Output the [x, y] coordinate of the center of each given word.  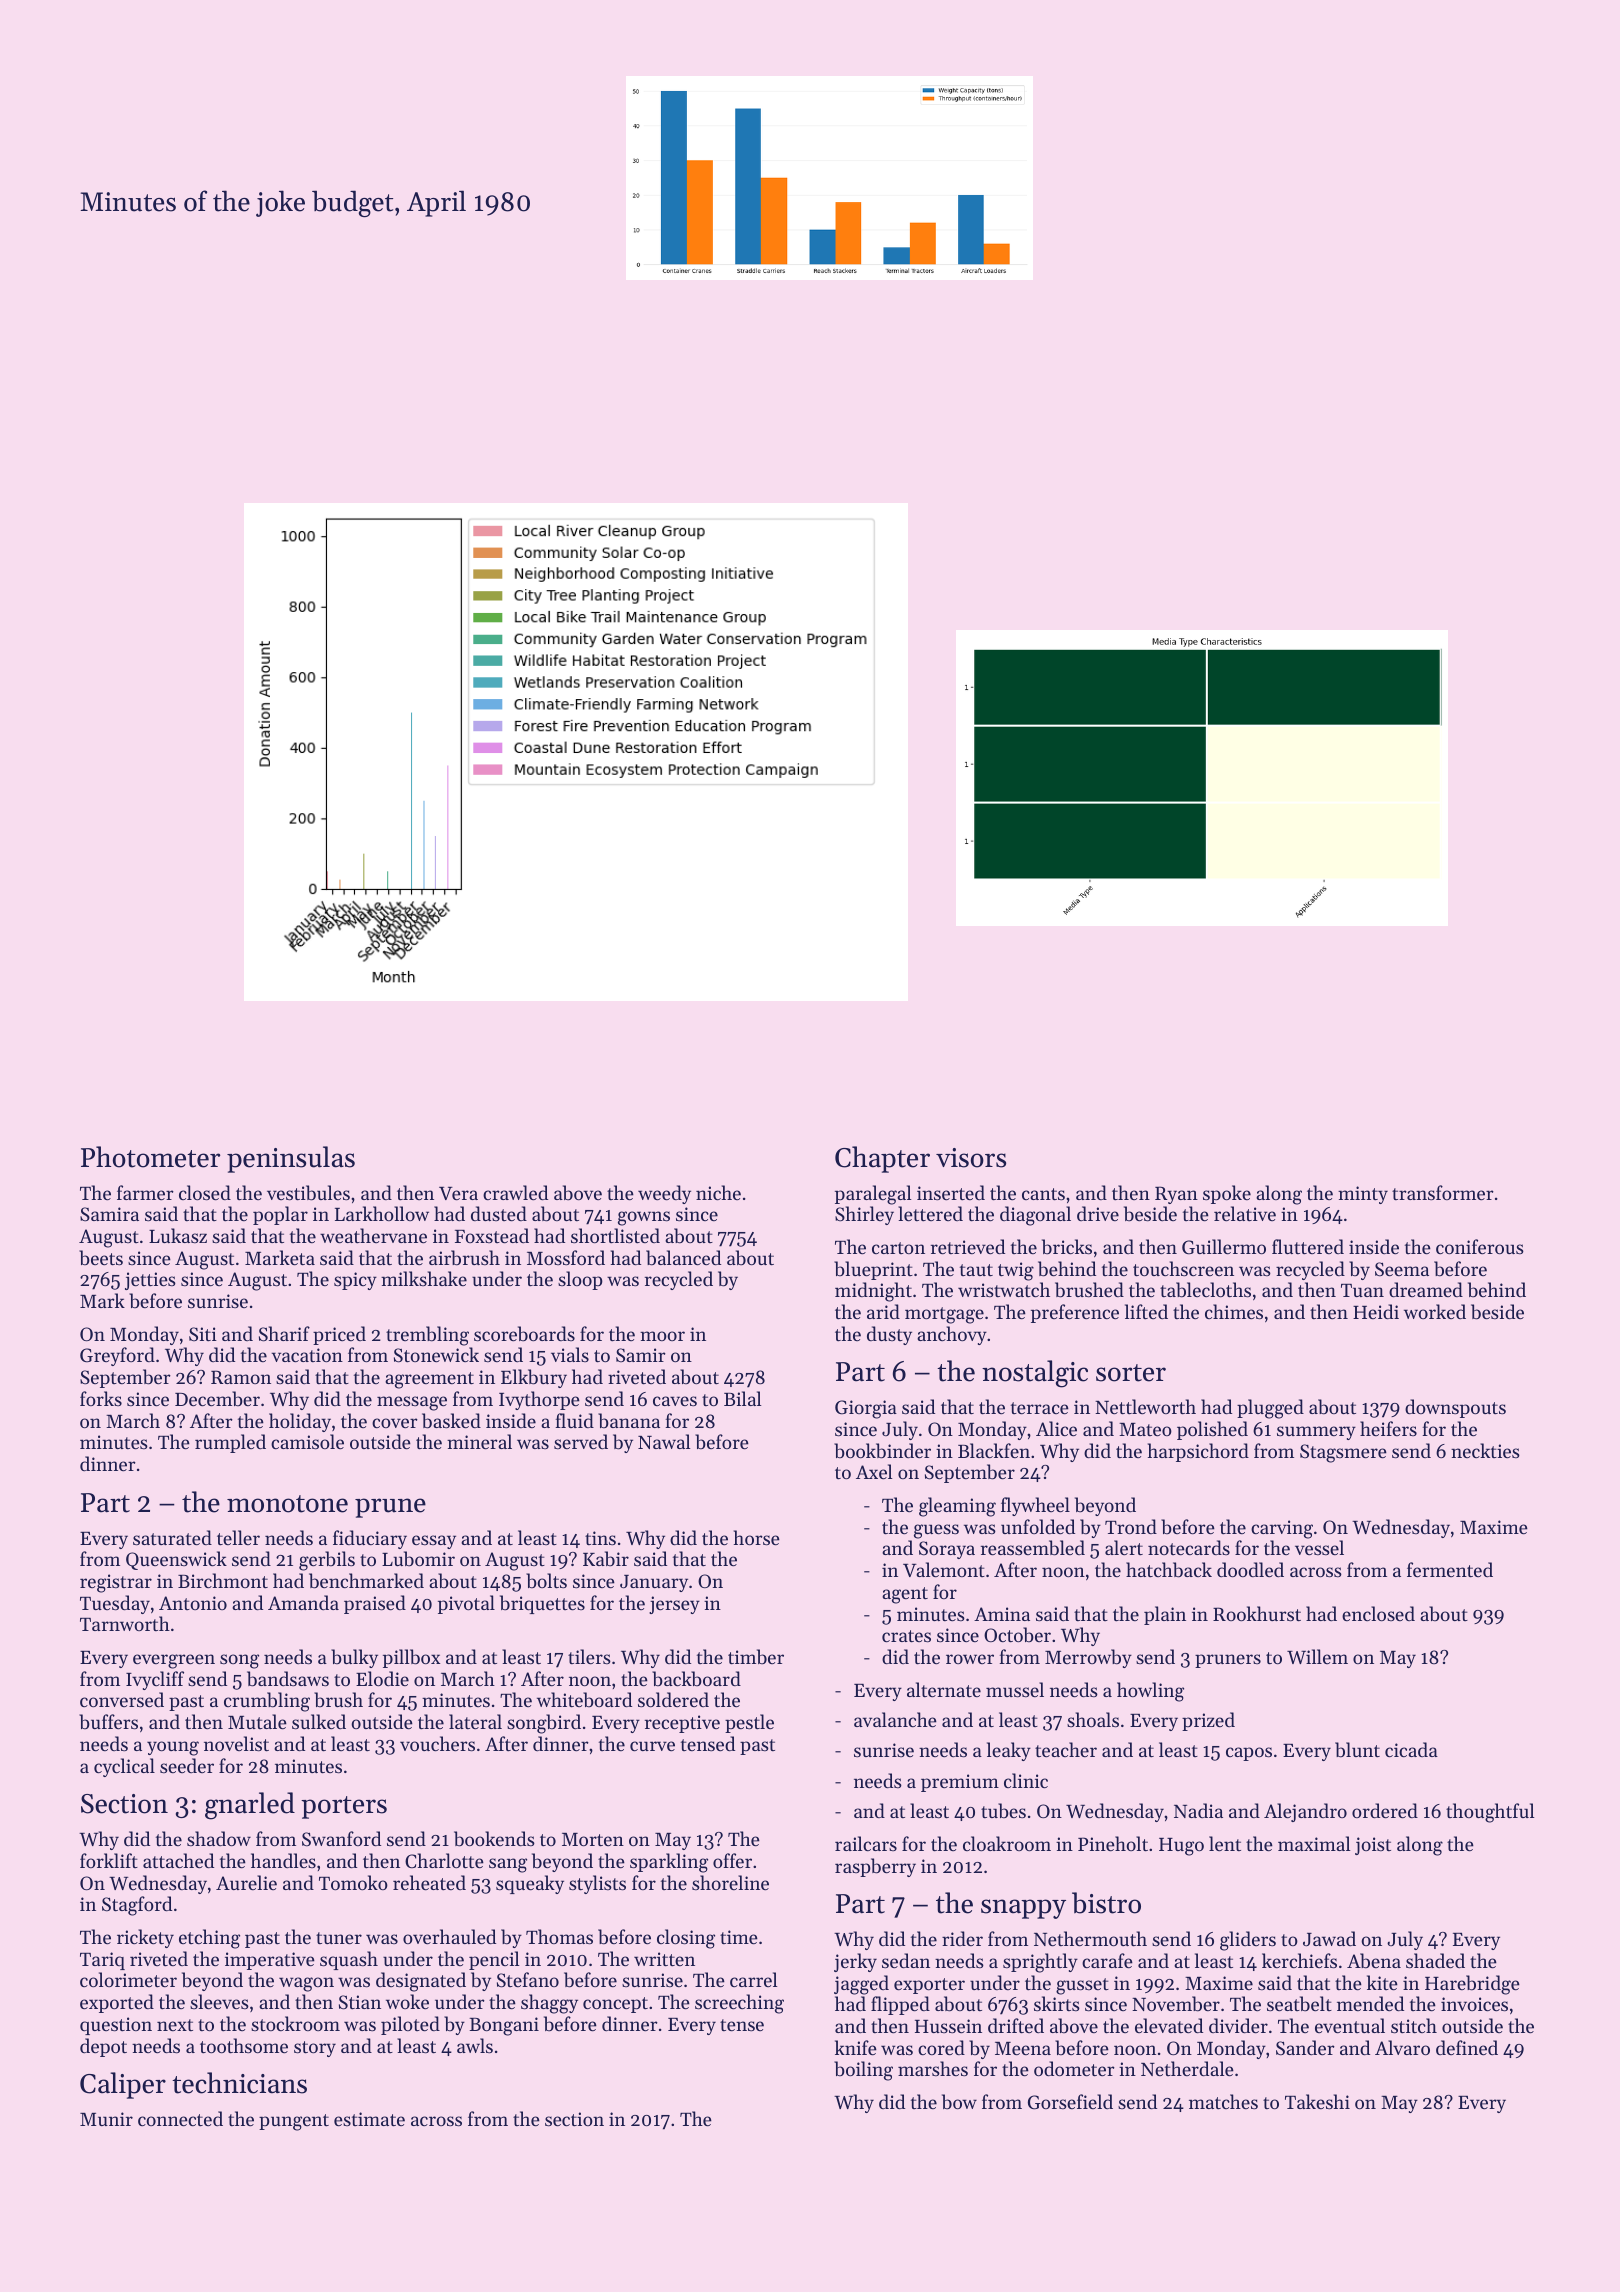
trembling [427, 1336]
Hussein [948, 2026]
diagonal [1035, 1216]
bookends [494, 1839]
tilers [589, 1656]
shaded [1435, 1960]
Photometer [150, 1157]
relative [1245, 1213]
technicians [239, 2083]
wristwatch [1004, 1289]
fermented [1450, 1569]
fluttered [1308, 1246]
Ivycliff [155, 1680]
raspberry [875, 1867]
